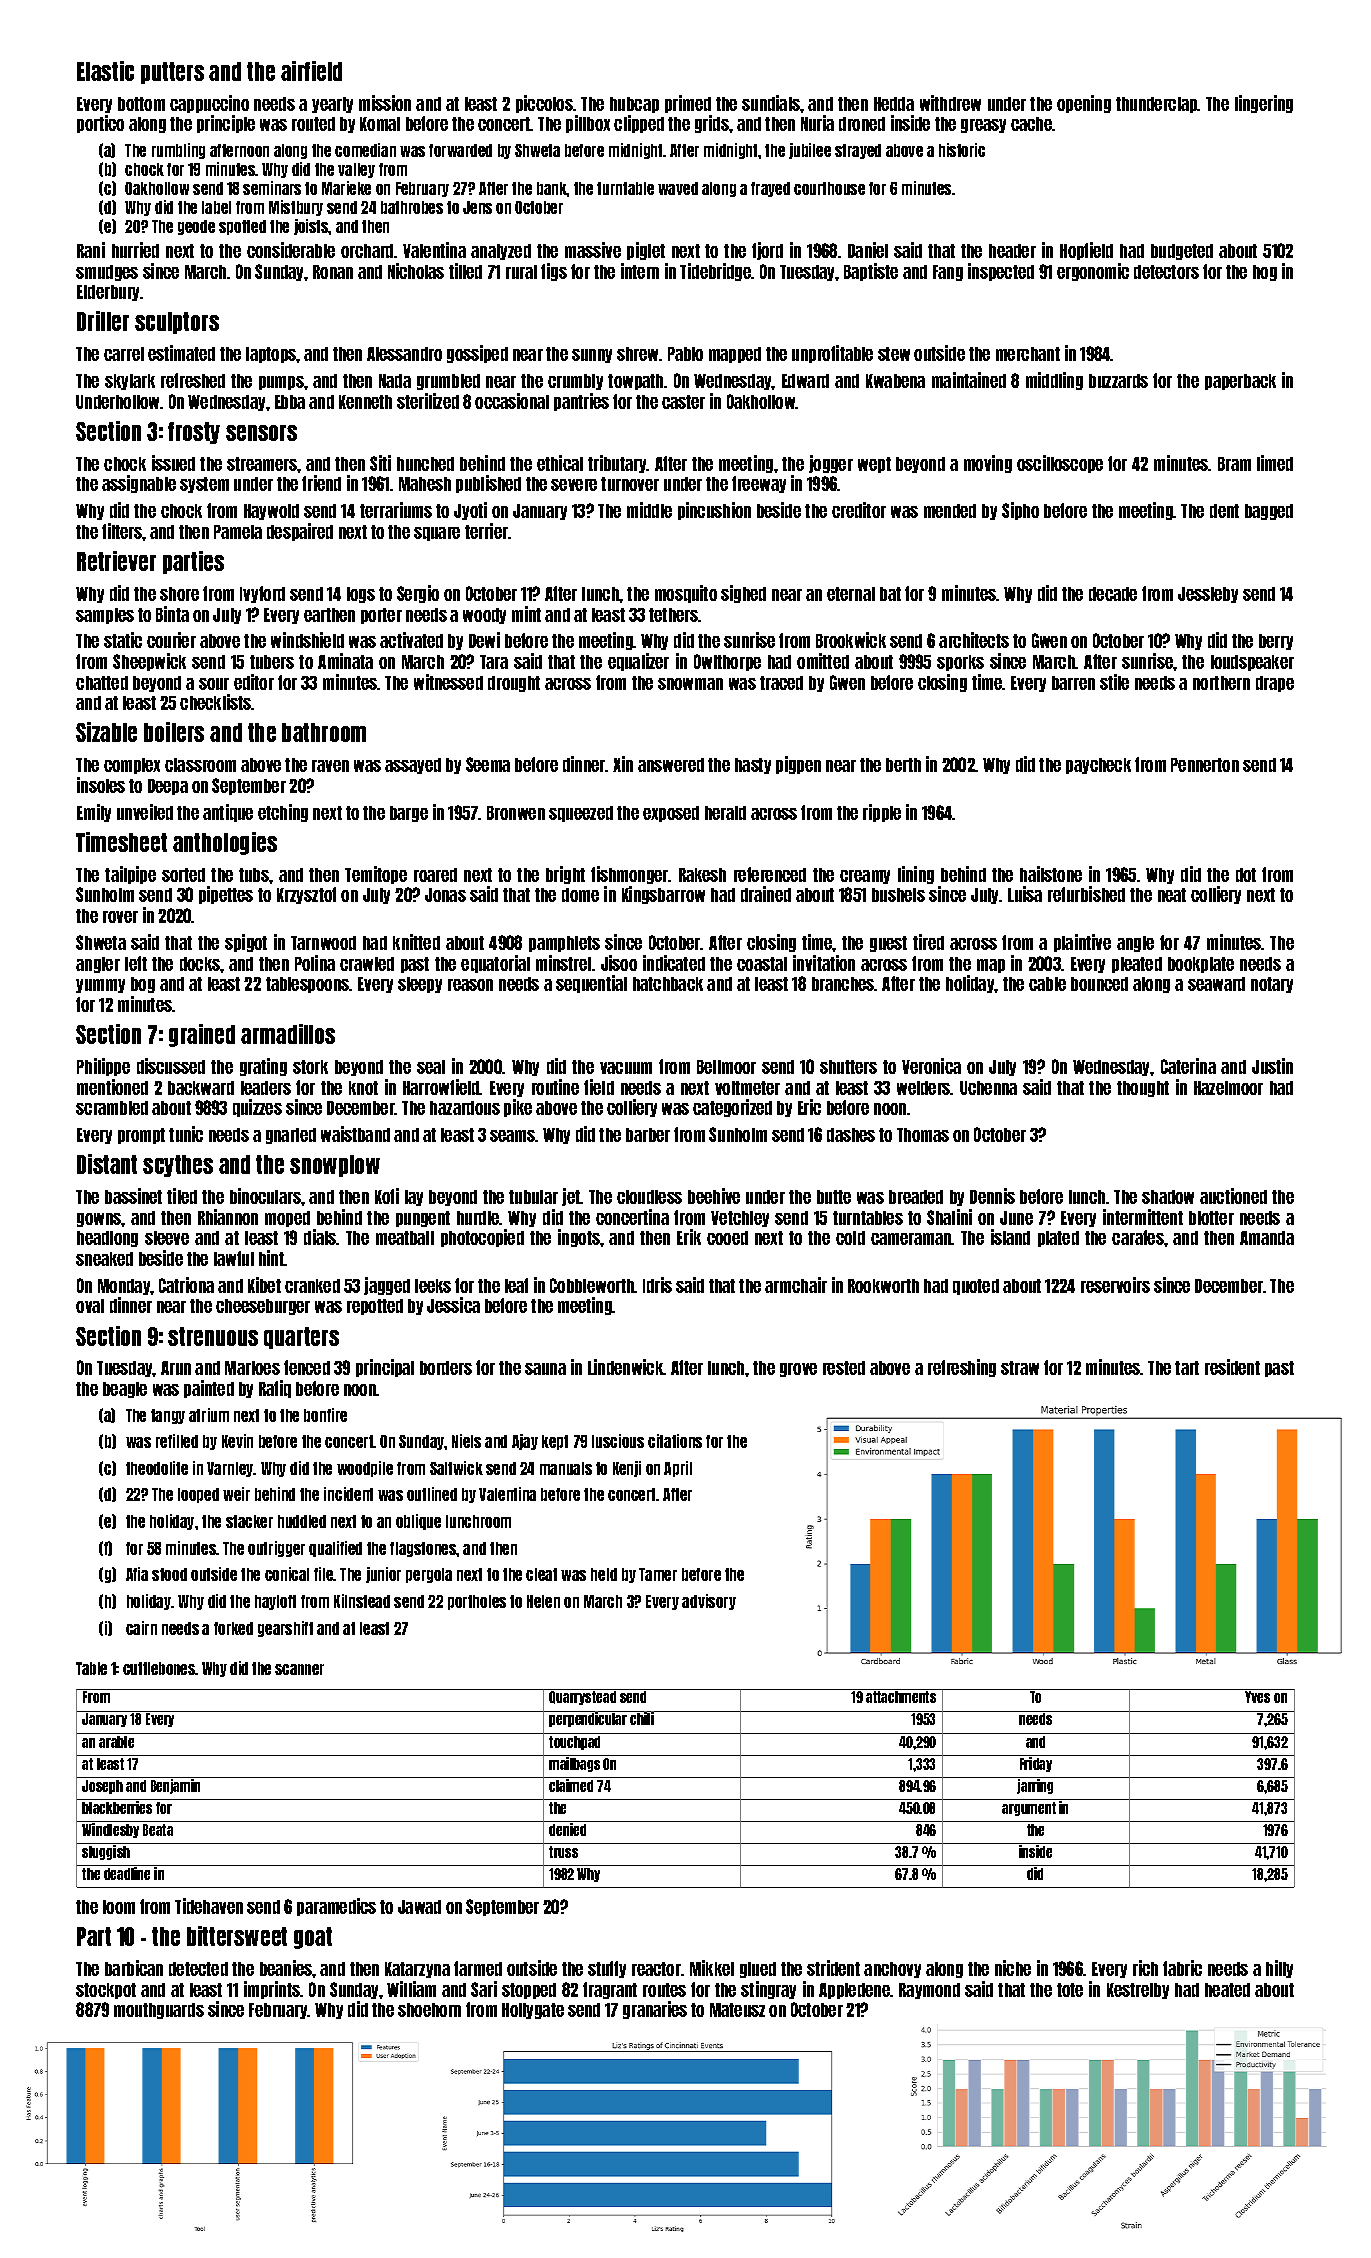  I want to click on Mateusz, so click(737, 2010).
